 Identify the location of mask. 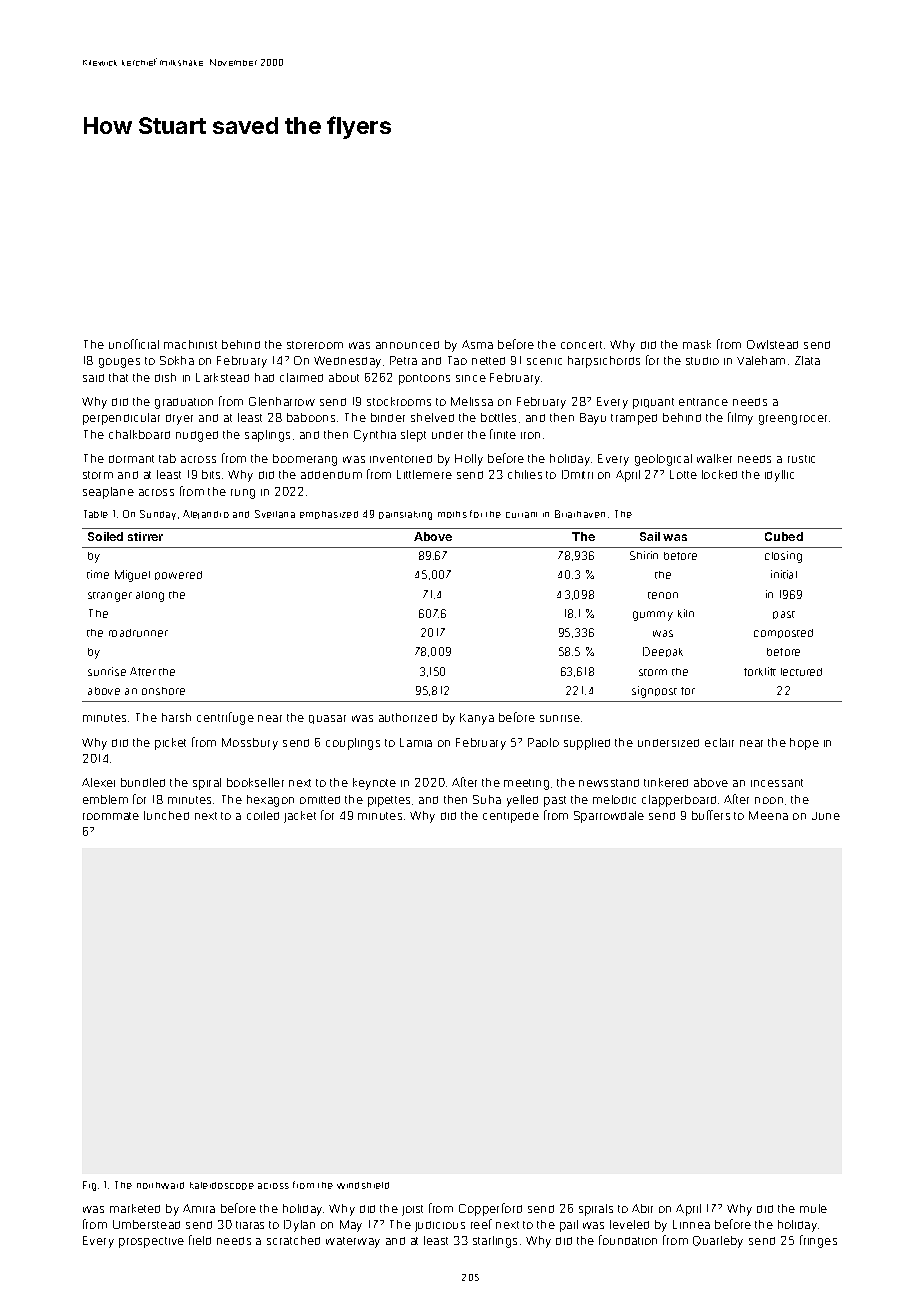
(697, 344).
